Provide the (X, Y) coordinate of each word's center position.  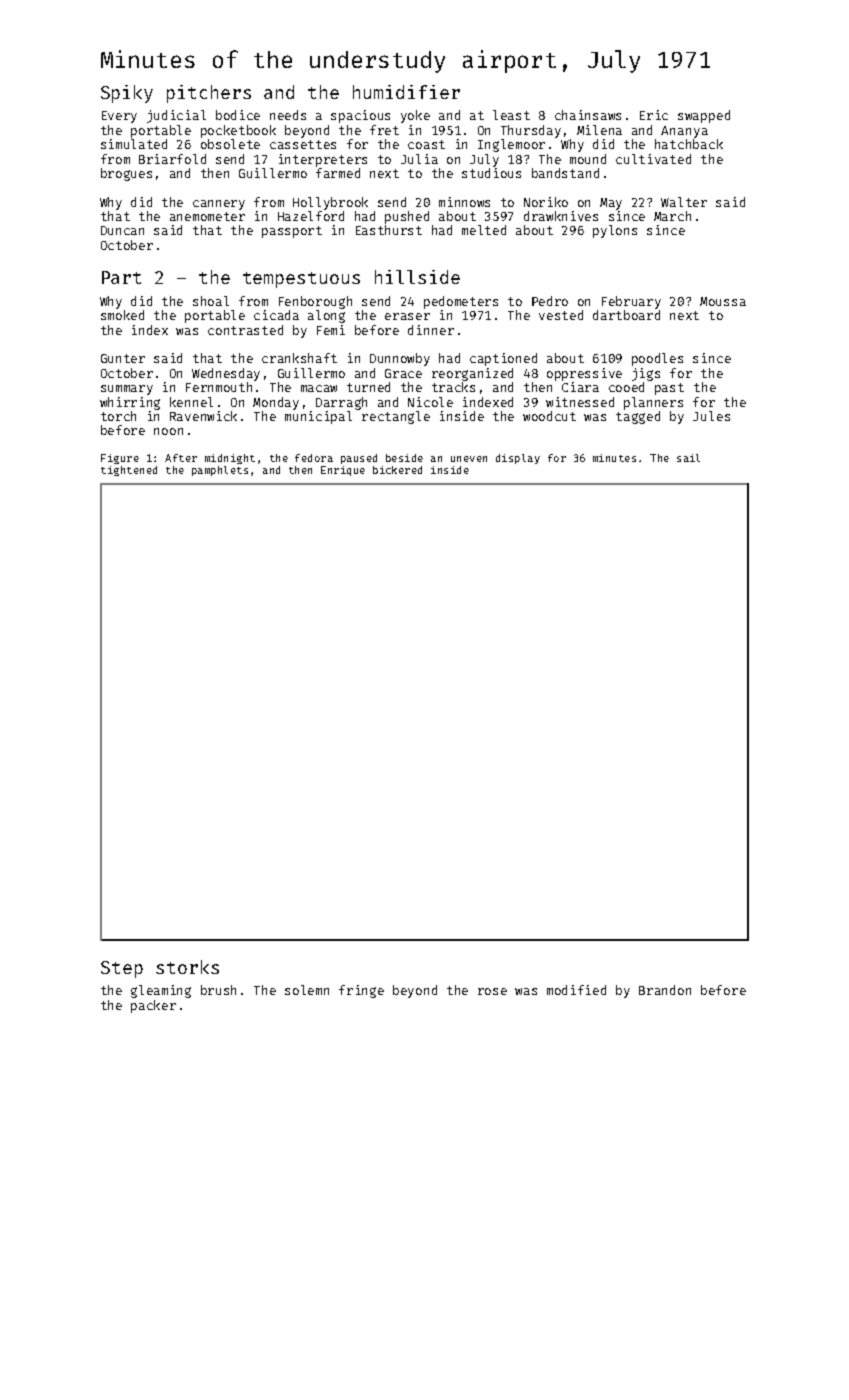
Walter (684, 202)
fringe (361, 991)
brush (218, 990)
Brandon (665, 990)
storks (187, 967)
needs (288, 115)
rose (492, 991)
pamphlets (220, 471)
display (518, 459)
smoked (122, 315)
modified (576, 990)
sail (688, 458)
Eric (654, 115)
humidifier (406, 92)
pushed (407, 217)
